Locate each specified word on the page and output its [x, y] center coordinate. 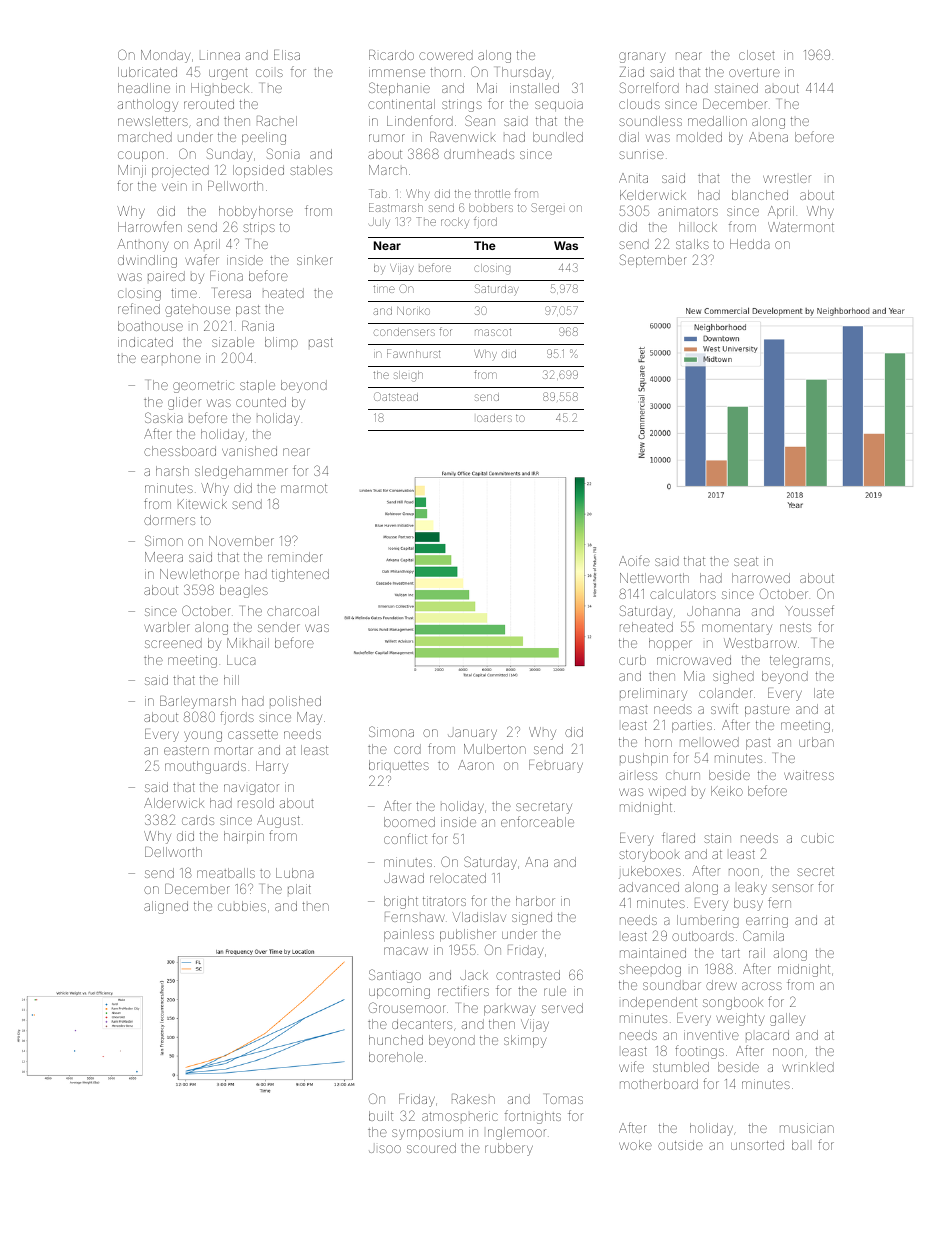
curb [632, 660]
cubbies [242, 906]
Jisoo [385, 1149]
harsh [172, 471]
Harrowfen [150, 226]
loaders [494, 418]
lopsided [258, 171]
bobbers [491, 207]
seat [746, 561]
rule [555, 991]
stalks [692, 244]
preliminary [653, 694]
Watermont [801, 227]
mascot [493, 332]
